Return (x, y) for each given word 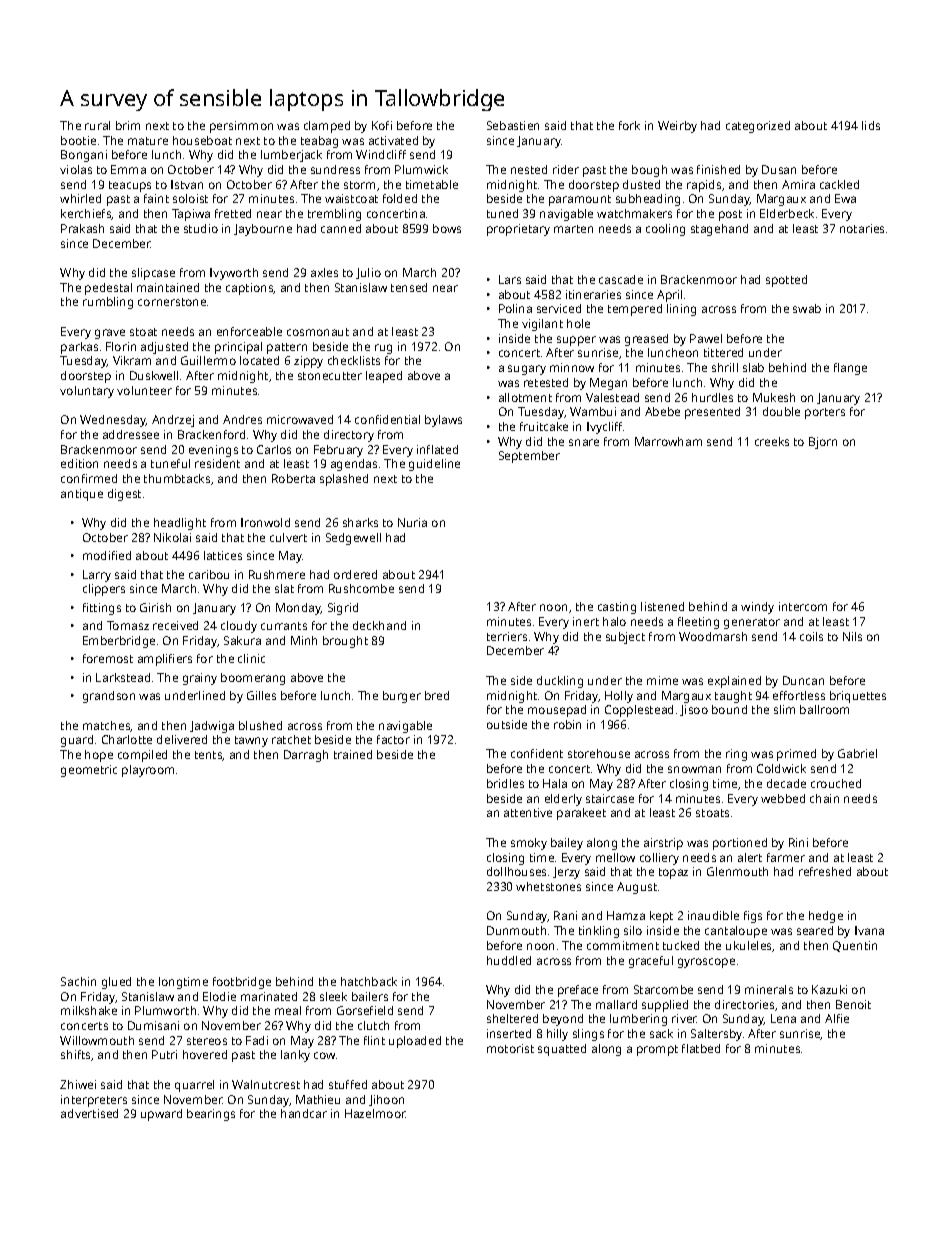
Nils (852, 636)
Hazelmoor (375, 1113)
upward (161, 1115)
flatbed (701, 1048)
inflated (437, 449)
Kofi (382, 125)
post (730, 215)
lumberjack (291, 156)
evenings (213, 451)
